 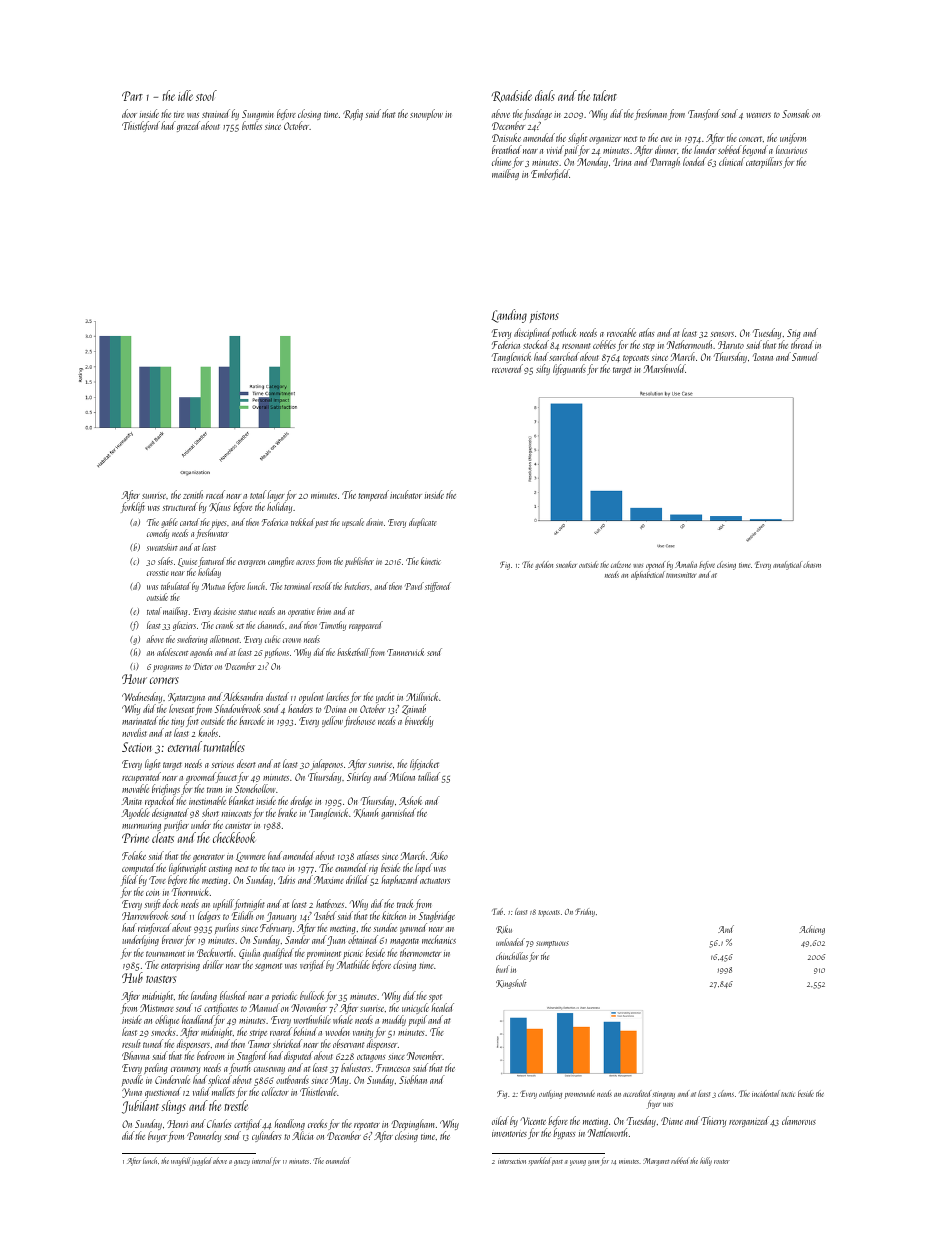 What do you see at coordinates (262, 1160) in the page?
I see `interval` at bounding box center [262, 1160].
